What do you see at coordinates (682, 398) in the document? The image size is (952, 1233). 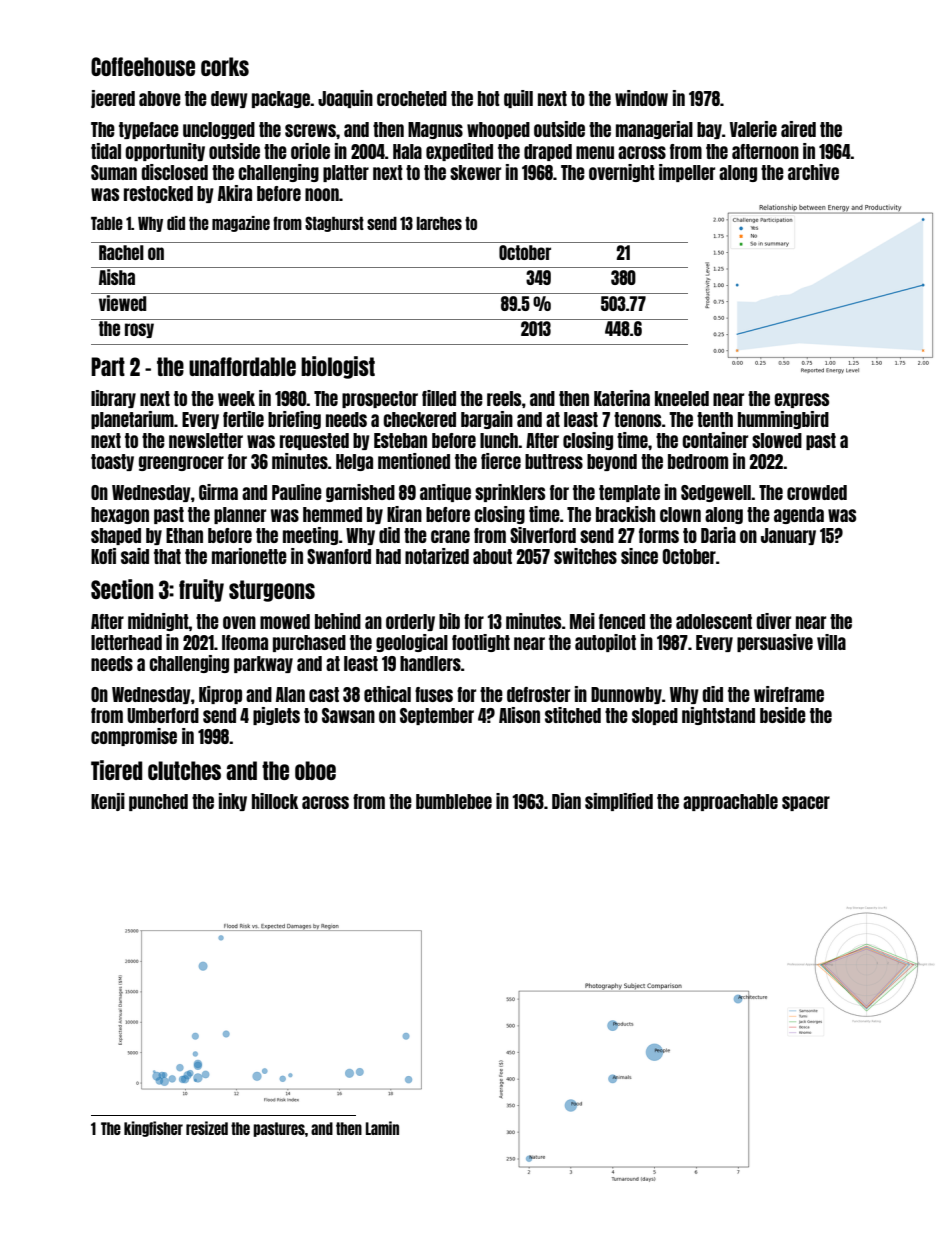 I see `kneeled` at bounding box center [682, 398].
